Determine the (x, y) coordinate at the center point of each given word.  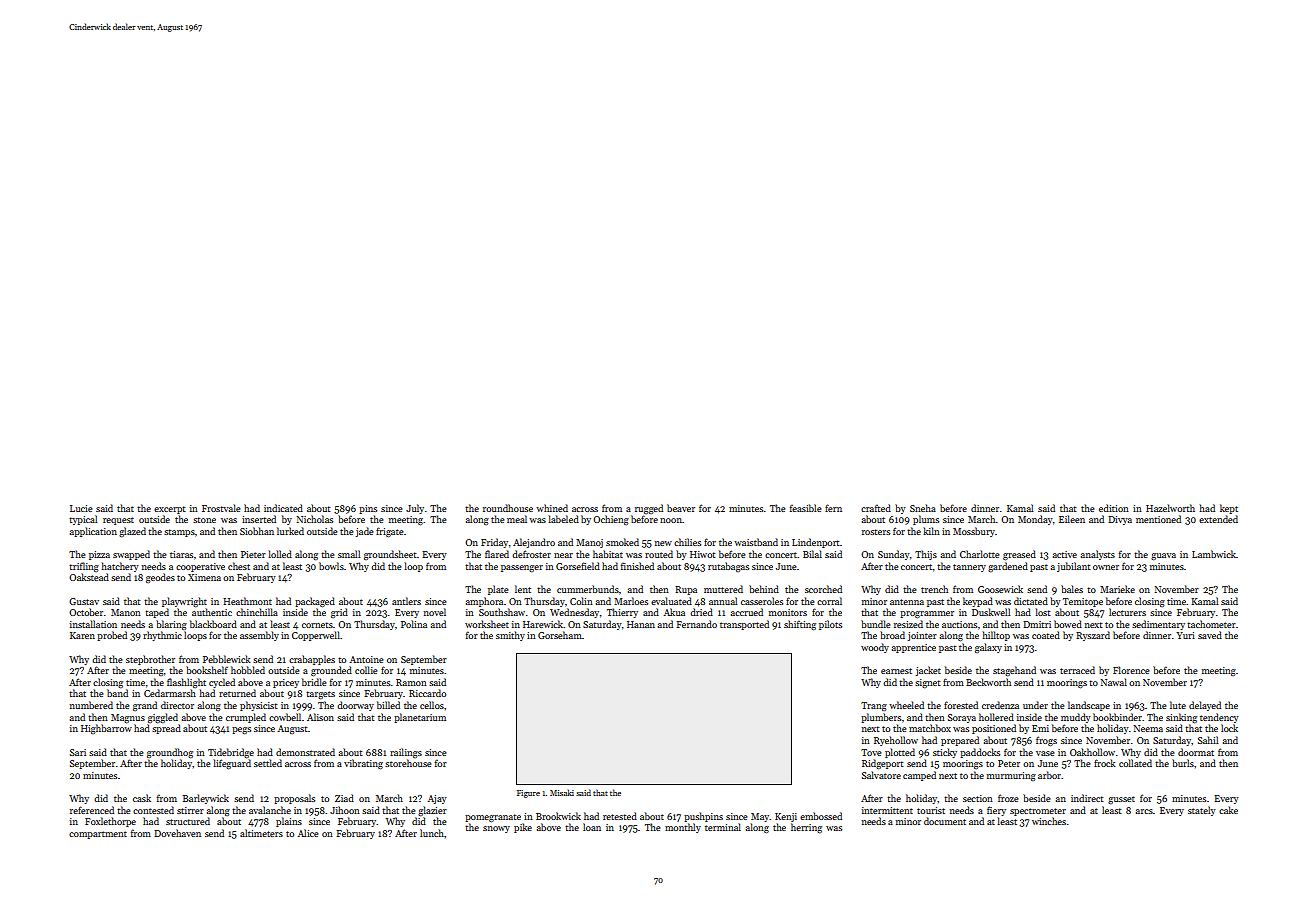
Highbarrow (106, 729)
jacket (928, 671)
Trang (874, 706)
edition (1114, 508)
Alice (308, 833)
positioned (994, 729)
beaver (681, 508)
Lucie (81, 508)
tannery (969, 568)
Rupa (686, 590)
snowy (496, 829)
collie (366, 670)
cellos (432, 705)
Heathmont (247, 601)
